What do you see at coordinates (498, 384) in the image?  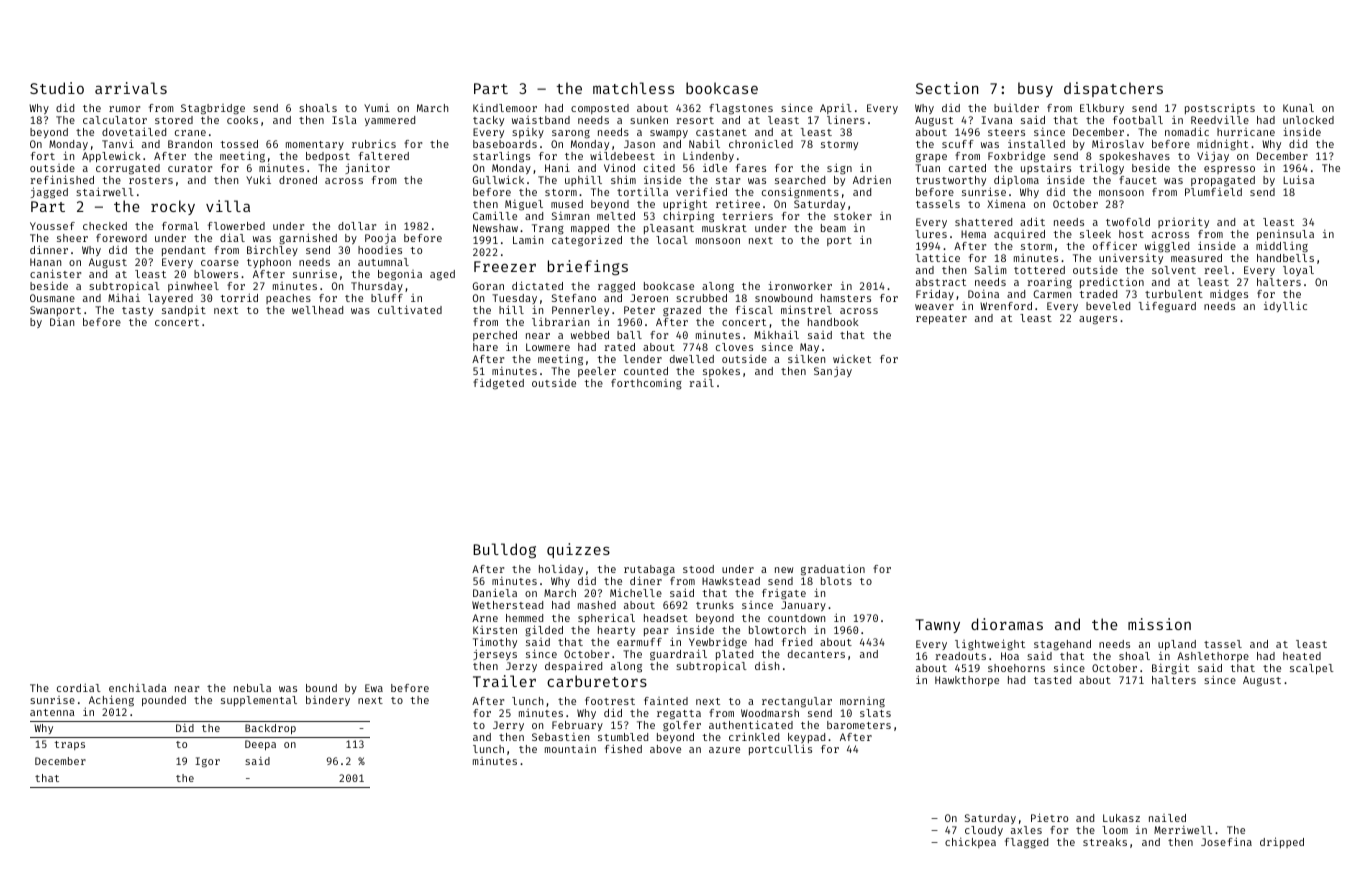 I see `fidgeted` at bounding box center [498, 384].
